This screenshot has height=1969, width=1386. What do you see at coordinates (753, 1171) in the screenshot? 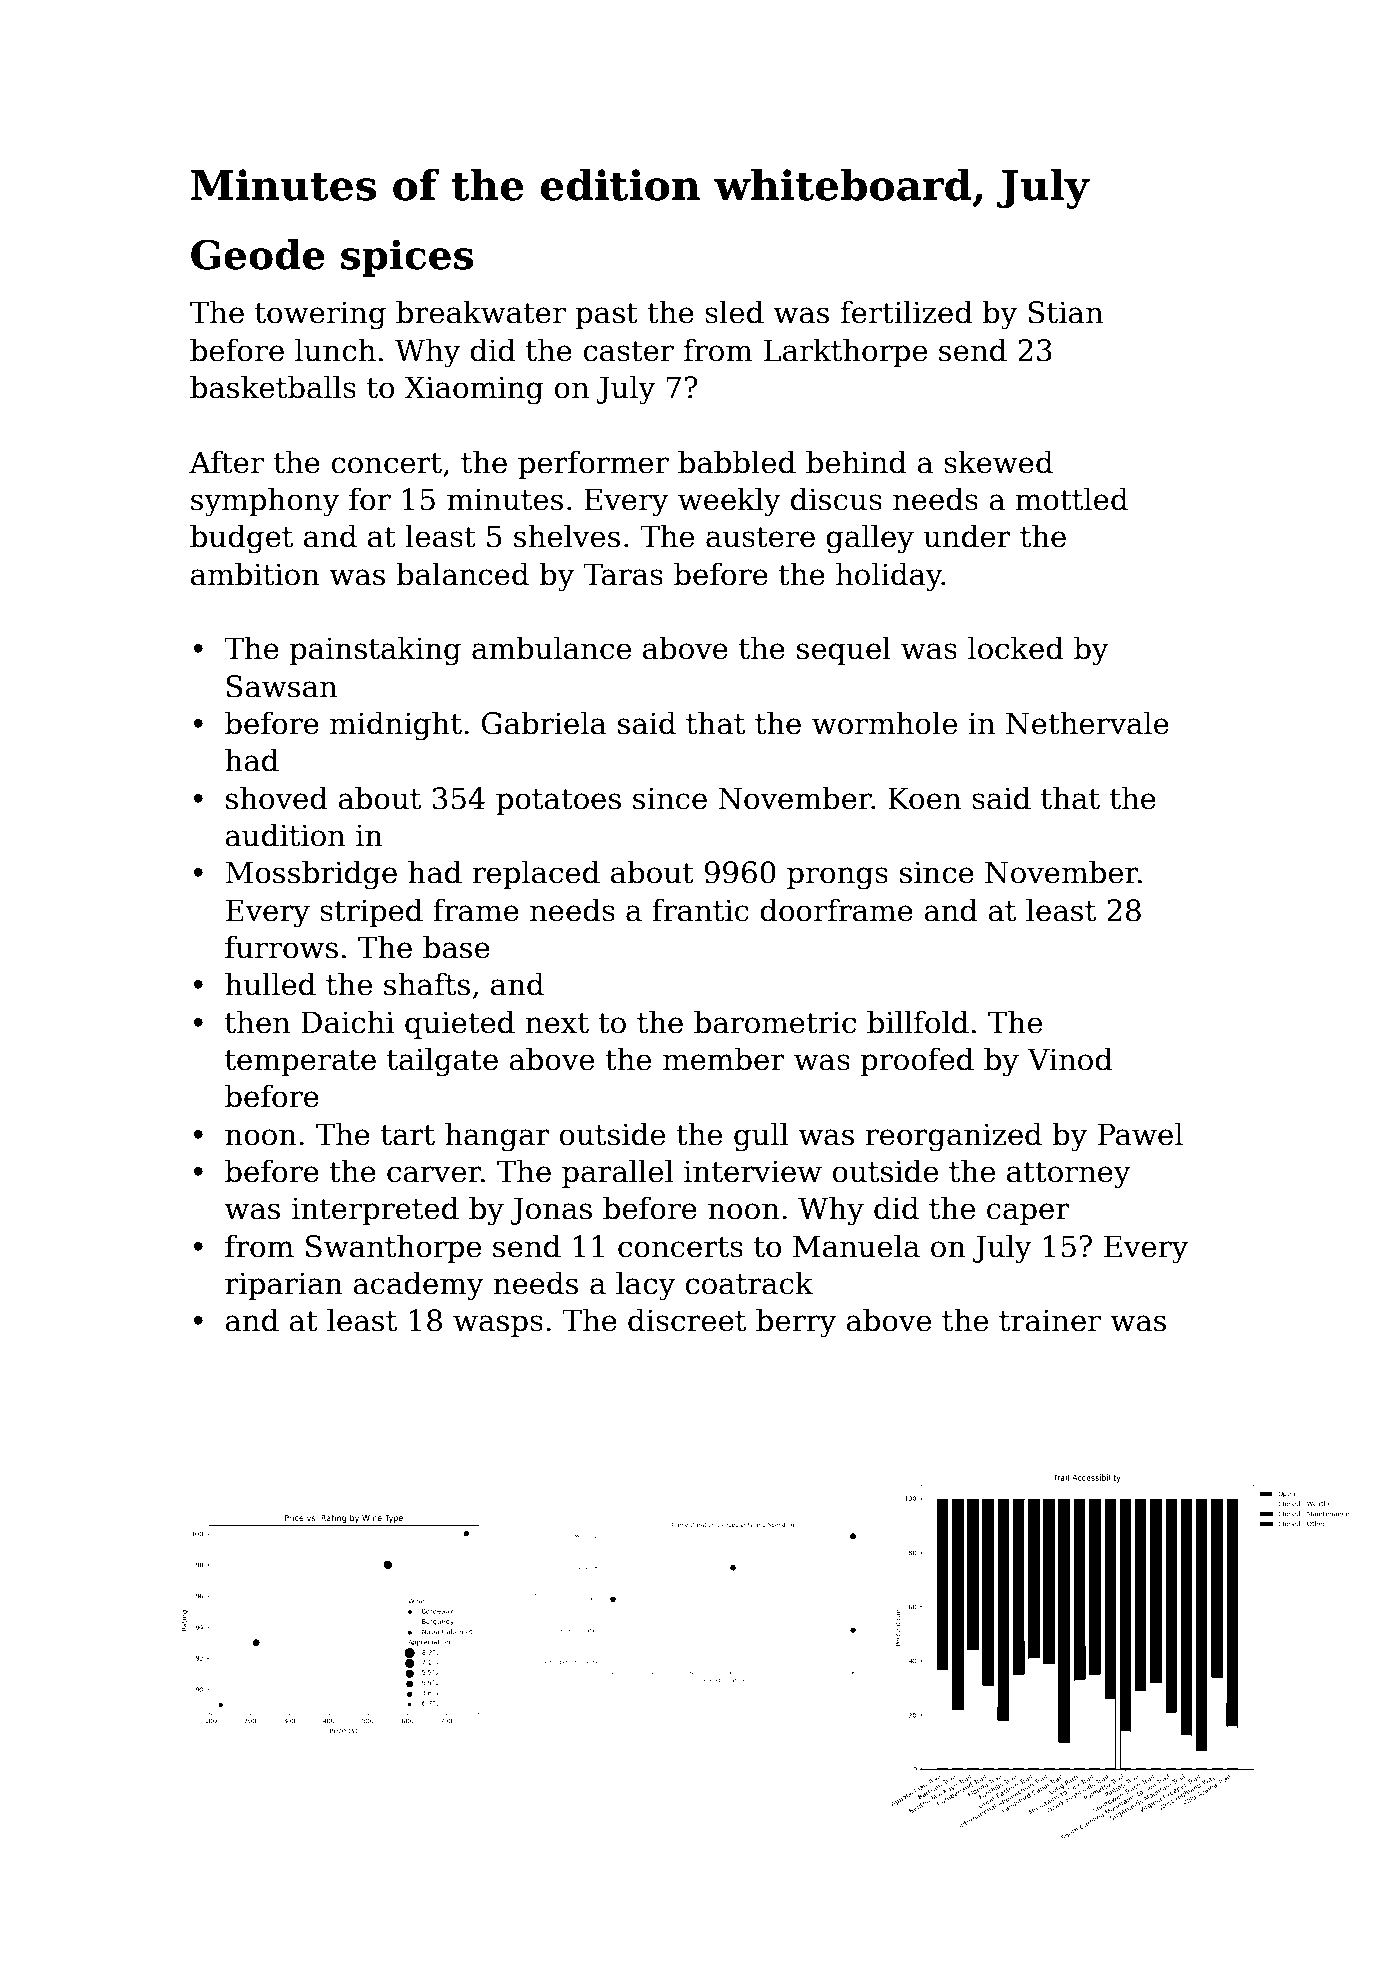
I see `interview` at bounding box center [753, 1171].
